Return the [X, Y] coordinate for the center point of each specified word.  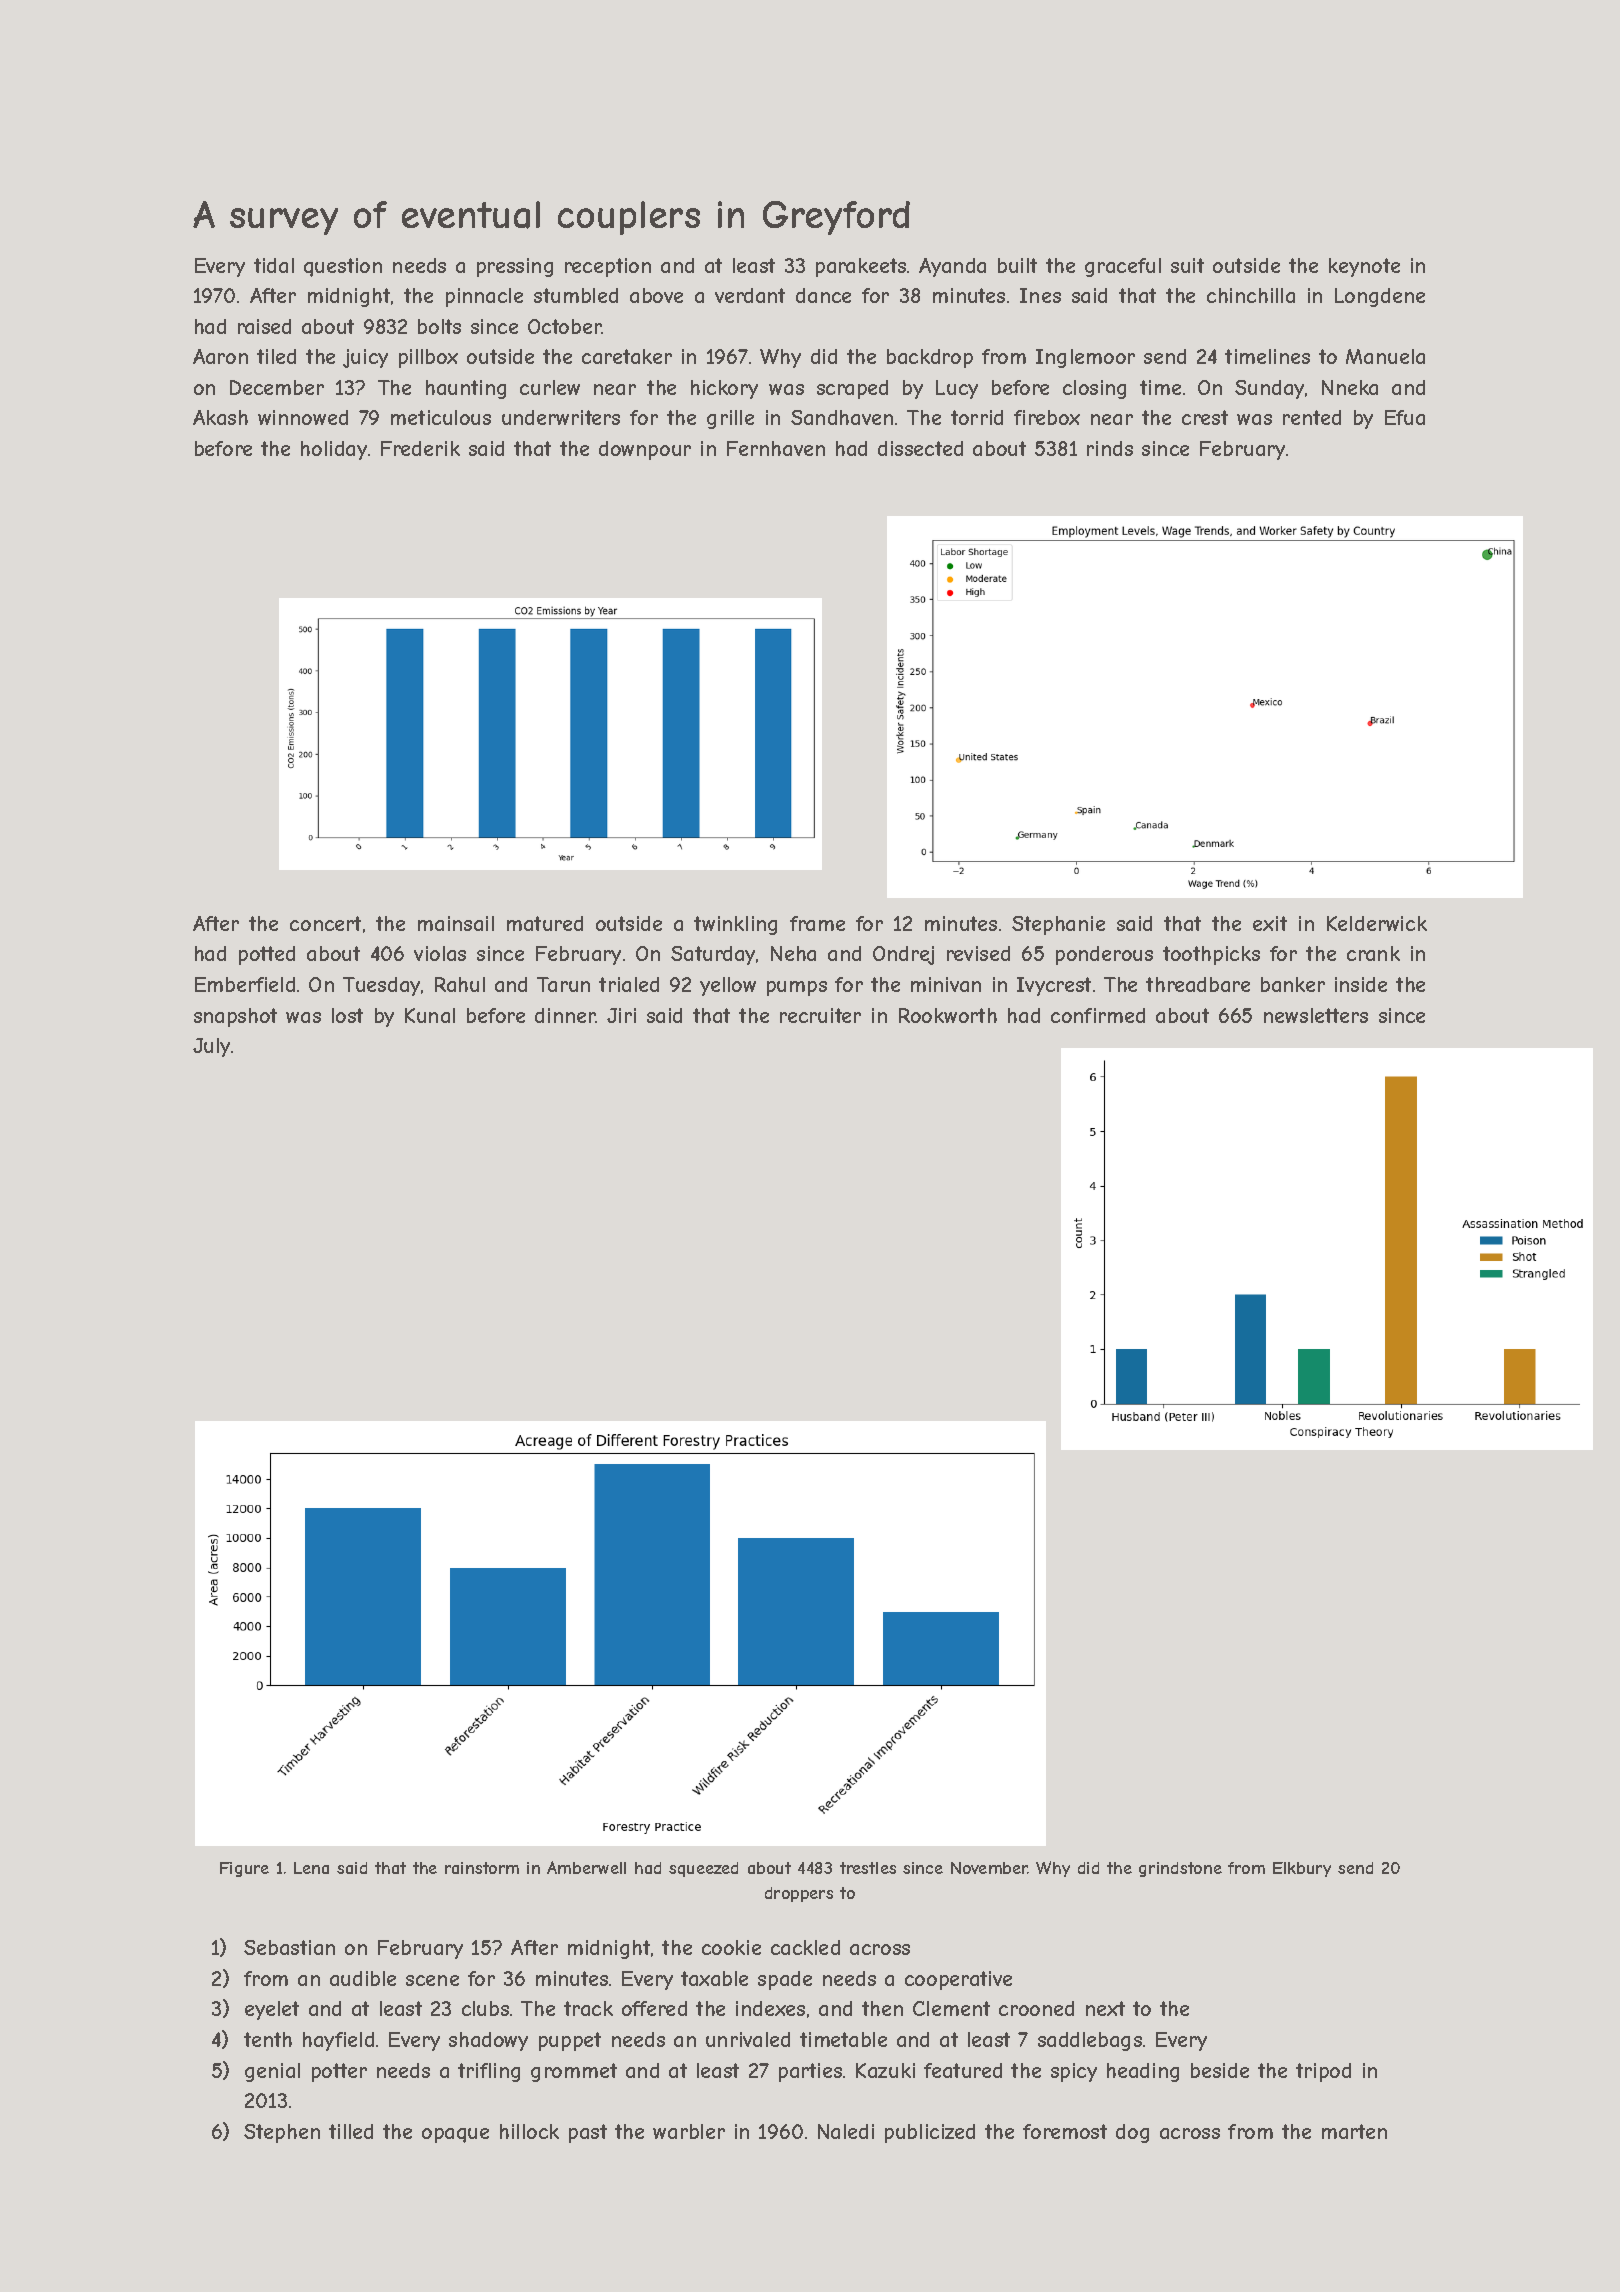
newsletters [1316, 1015]
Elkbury [1302, 1869]
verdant [750, 295]
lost [347, 1015]
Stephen [282, 2133]
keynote [1364, 267]
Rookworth [948, 1015]
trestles [868, 1868]
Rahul [460, 984]
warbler [689, 2131]
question [343, 267]
